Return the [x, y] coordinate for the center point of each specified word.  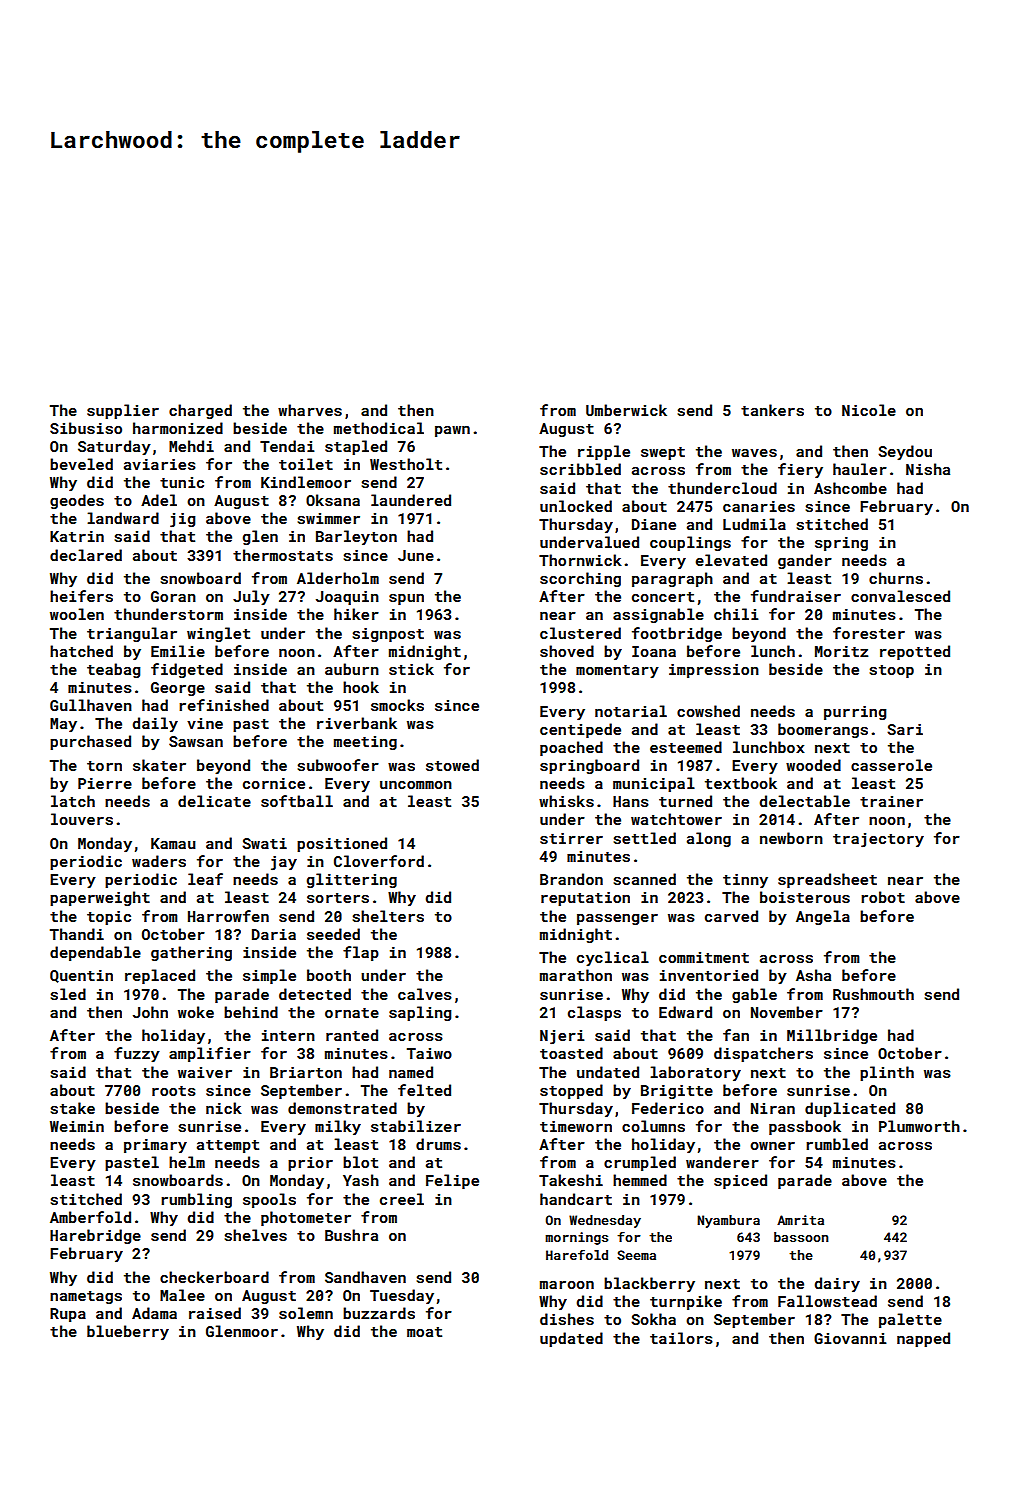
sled [68, 994]
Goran [173, 596]
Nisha [928, 469]
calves [425, 994]
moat [424, 1332]
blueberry [128, 1332]
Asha [813, 975]
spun [406, 599]
